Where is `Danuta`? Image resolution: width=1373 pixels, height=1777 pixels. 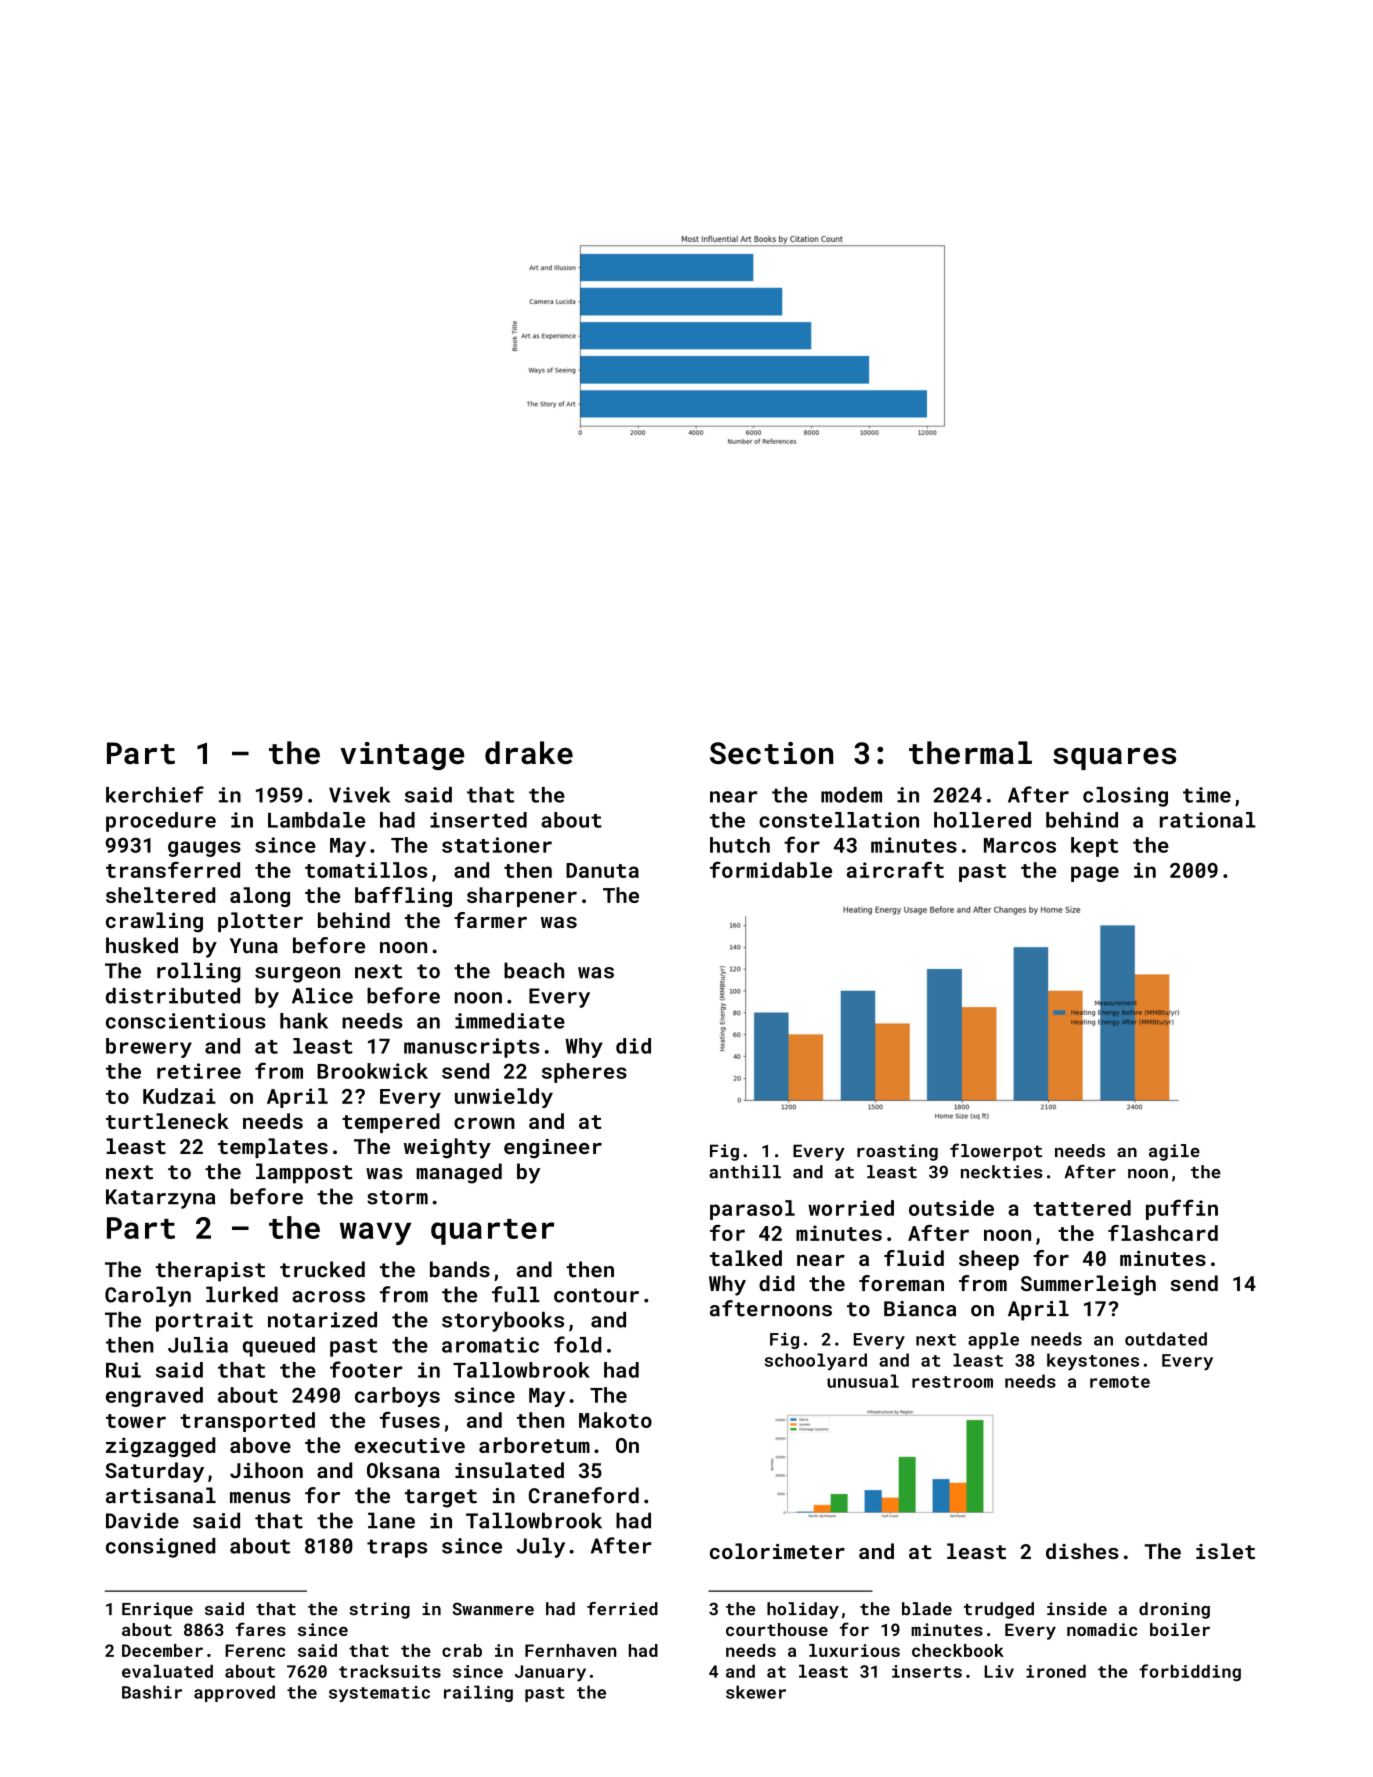
Danuta is located at coordinates (602, 870).
